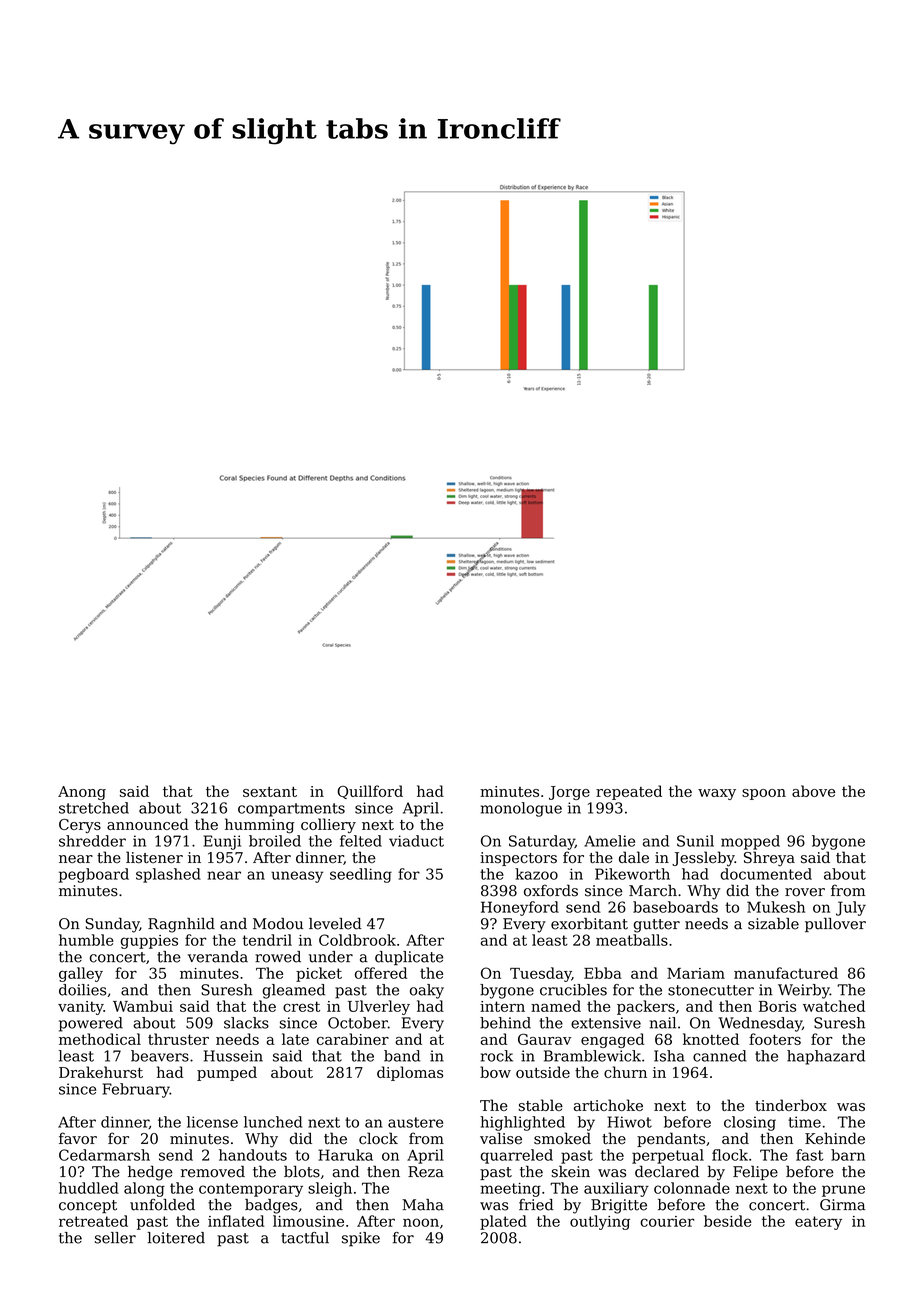 The height and width of the image is (1308, 924). Describe the element at coordinates (415, 1122) in the image. I see `austere` at that location.
